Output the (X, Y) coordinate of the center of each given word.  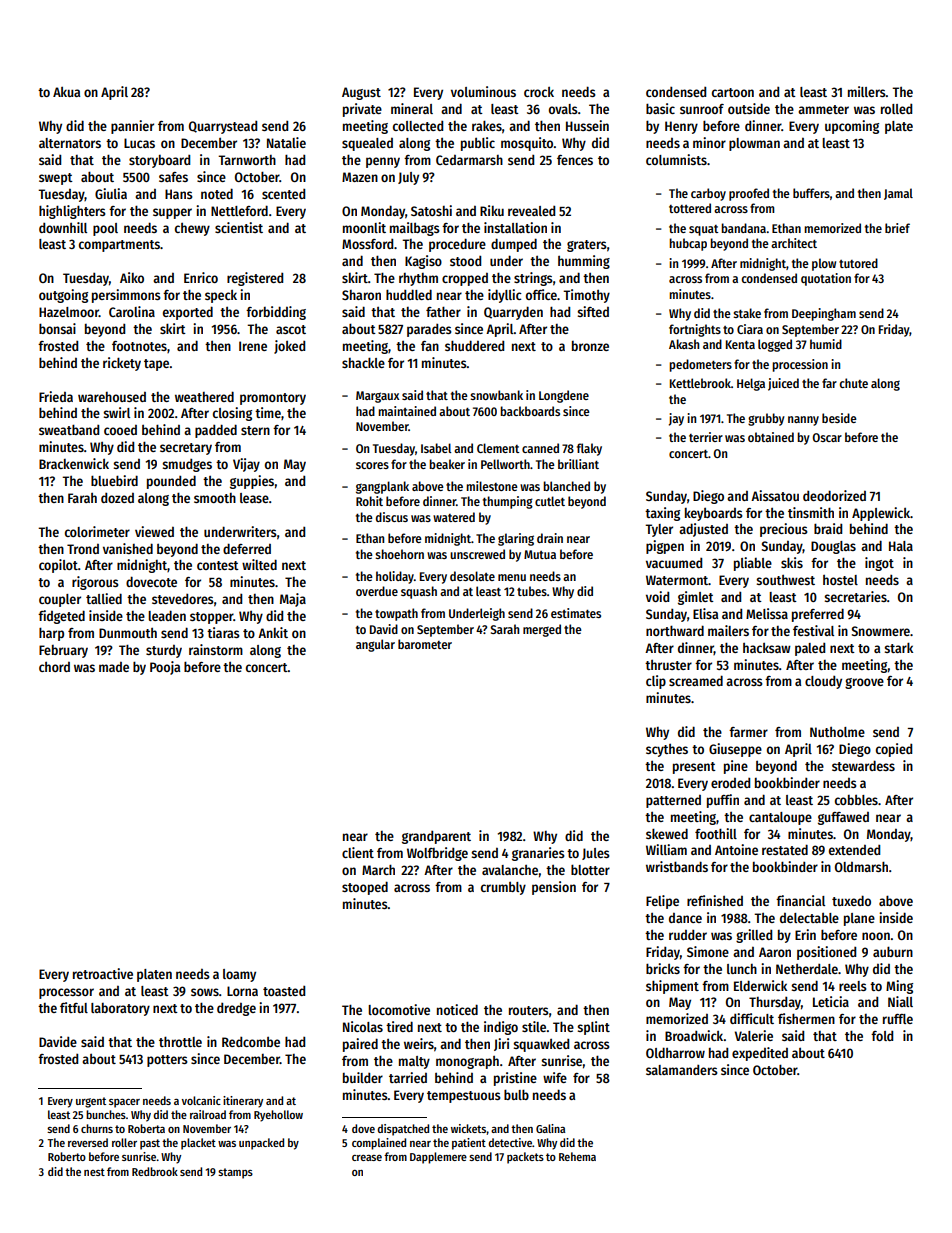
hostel (840, 580)
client (358, 852)
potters (167, 1061)
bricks (663, 968)
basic (660, 108)
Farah (82, 498)
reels (853, 986)
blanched (566, 486)
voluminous (483, 91)
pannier (132, 127)
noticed (457, 1009)
